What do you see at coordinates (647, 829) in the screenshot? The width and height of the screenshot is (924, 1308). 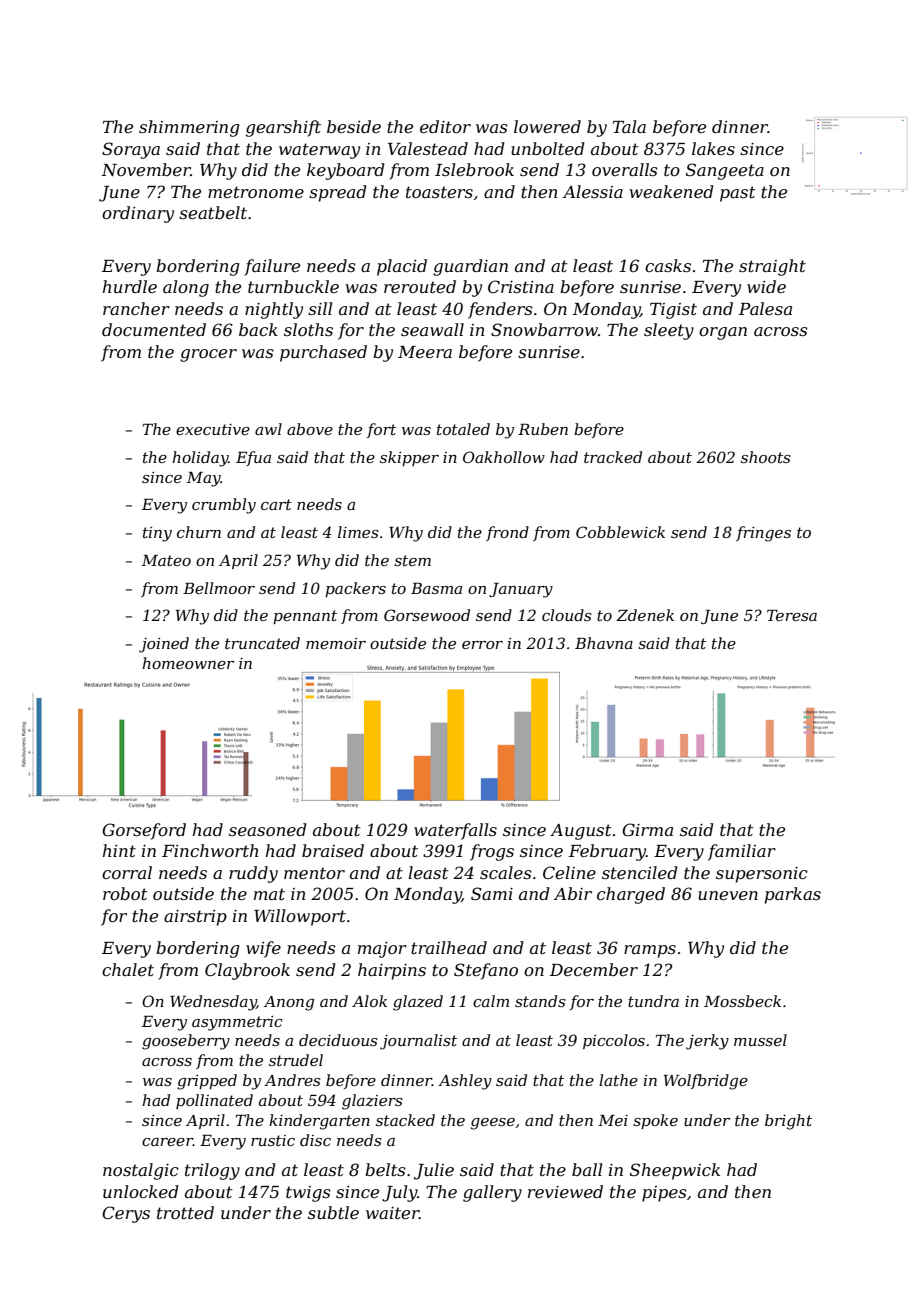 I see `Girma` at bounding box center [647, 829].
